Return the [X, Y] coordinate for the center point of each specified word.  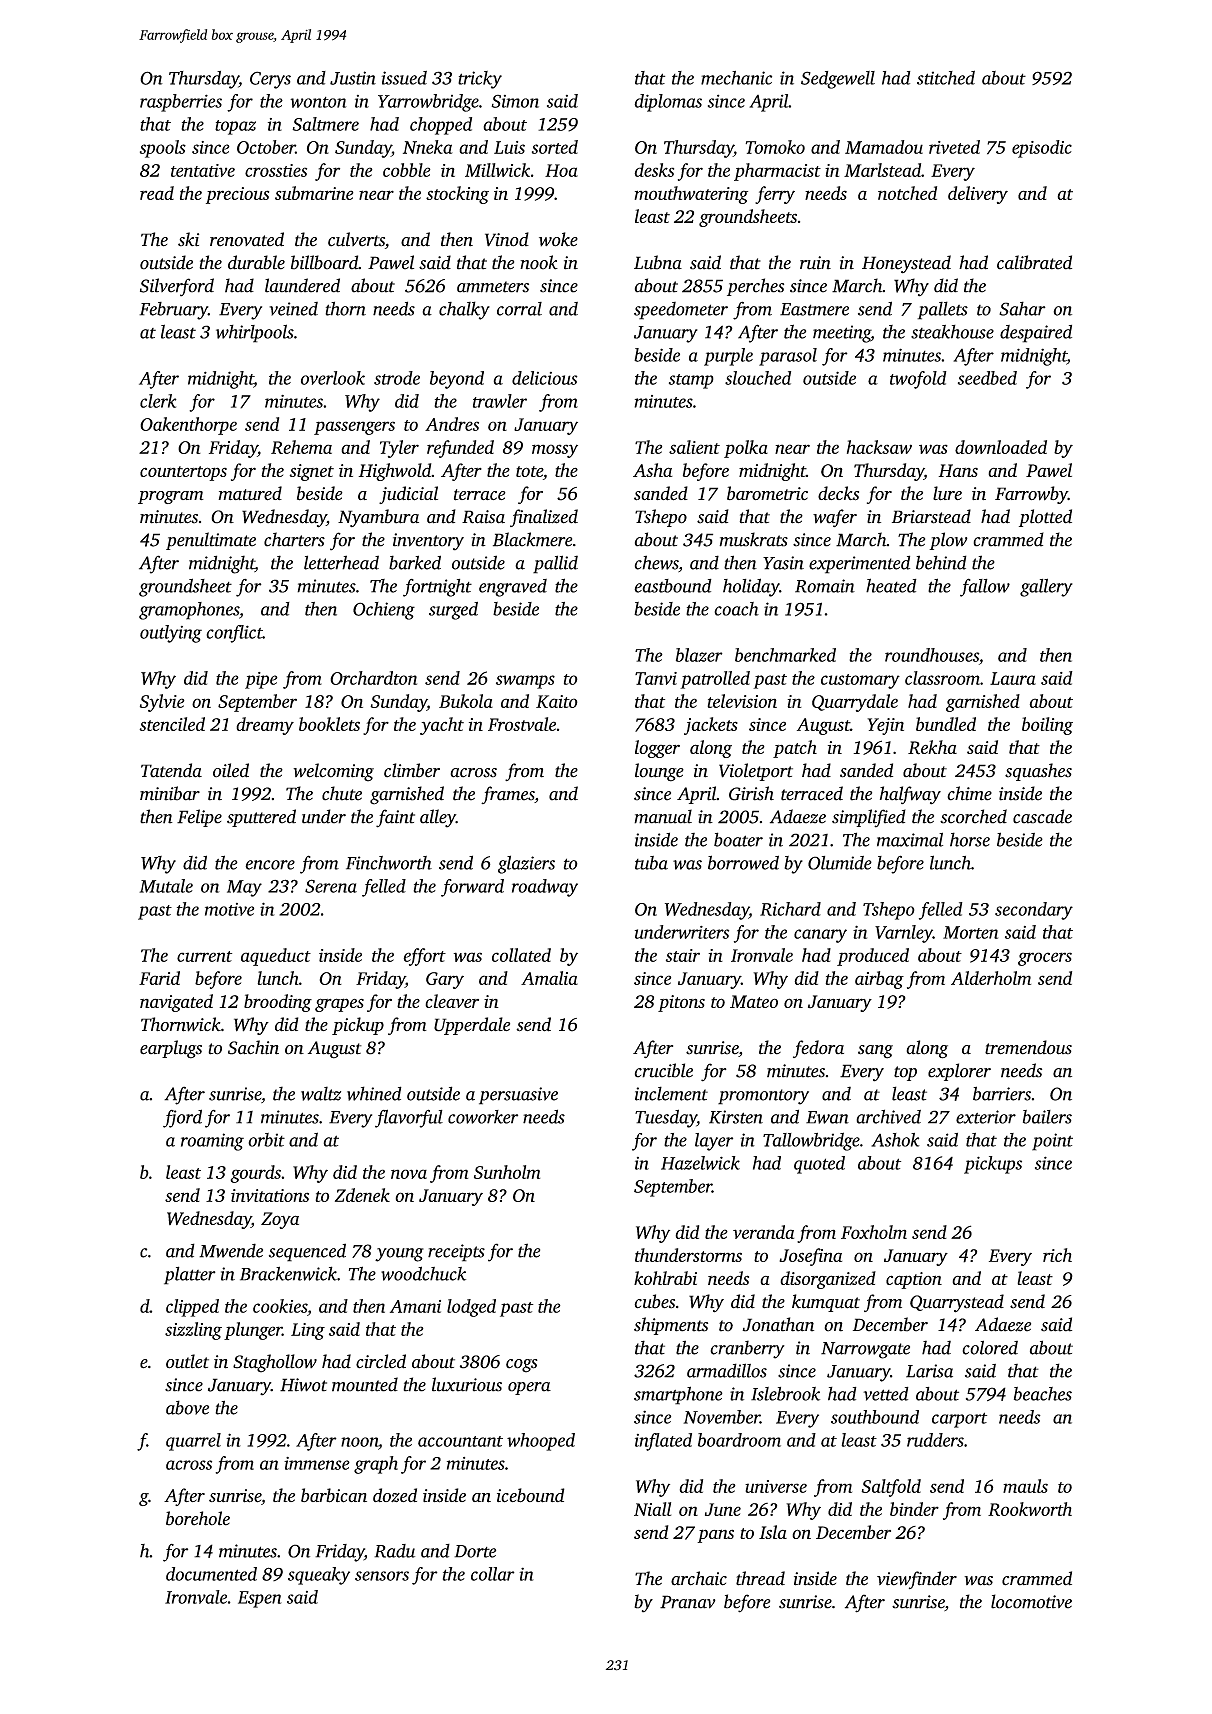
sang [875, 1052]
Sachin [253, 1047]
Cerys [270, 80]
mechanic [736, 78]
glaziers [526, 864]
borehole [198, 1518]
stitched [946, 77]
